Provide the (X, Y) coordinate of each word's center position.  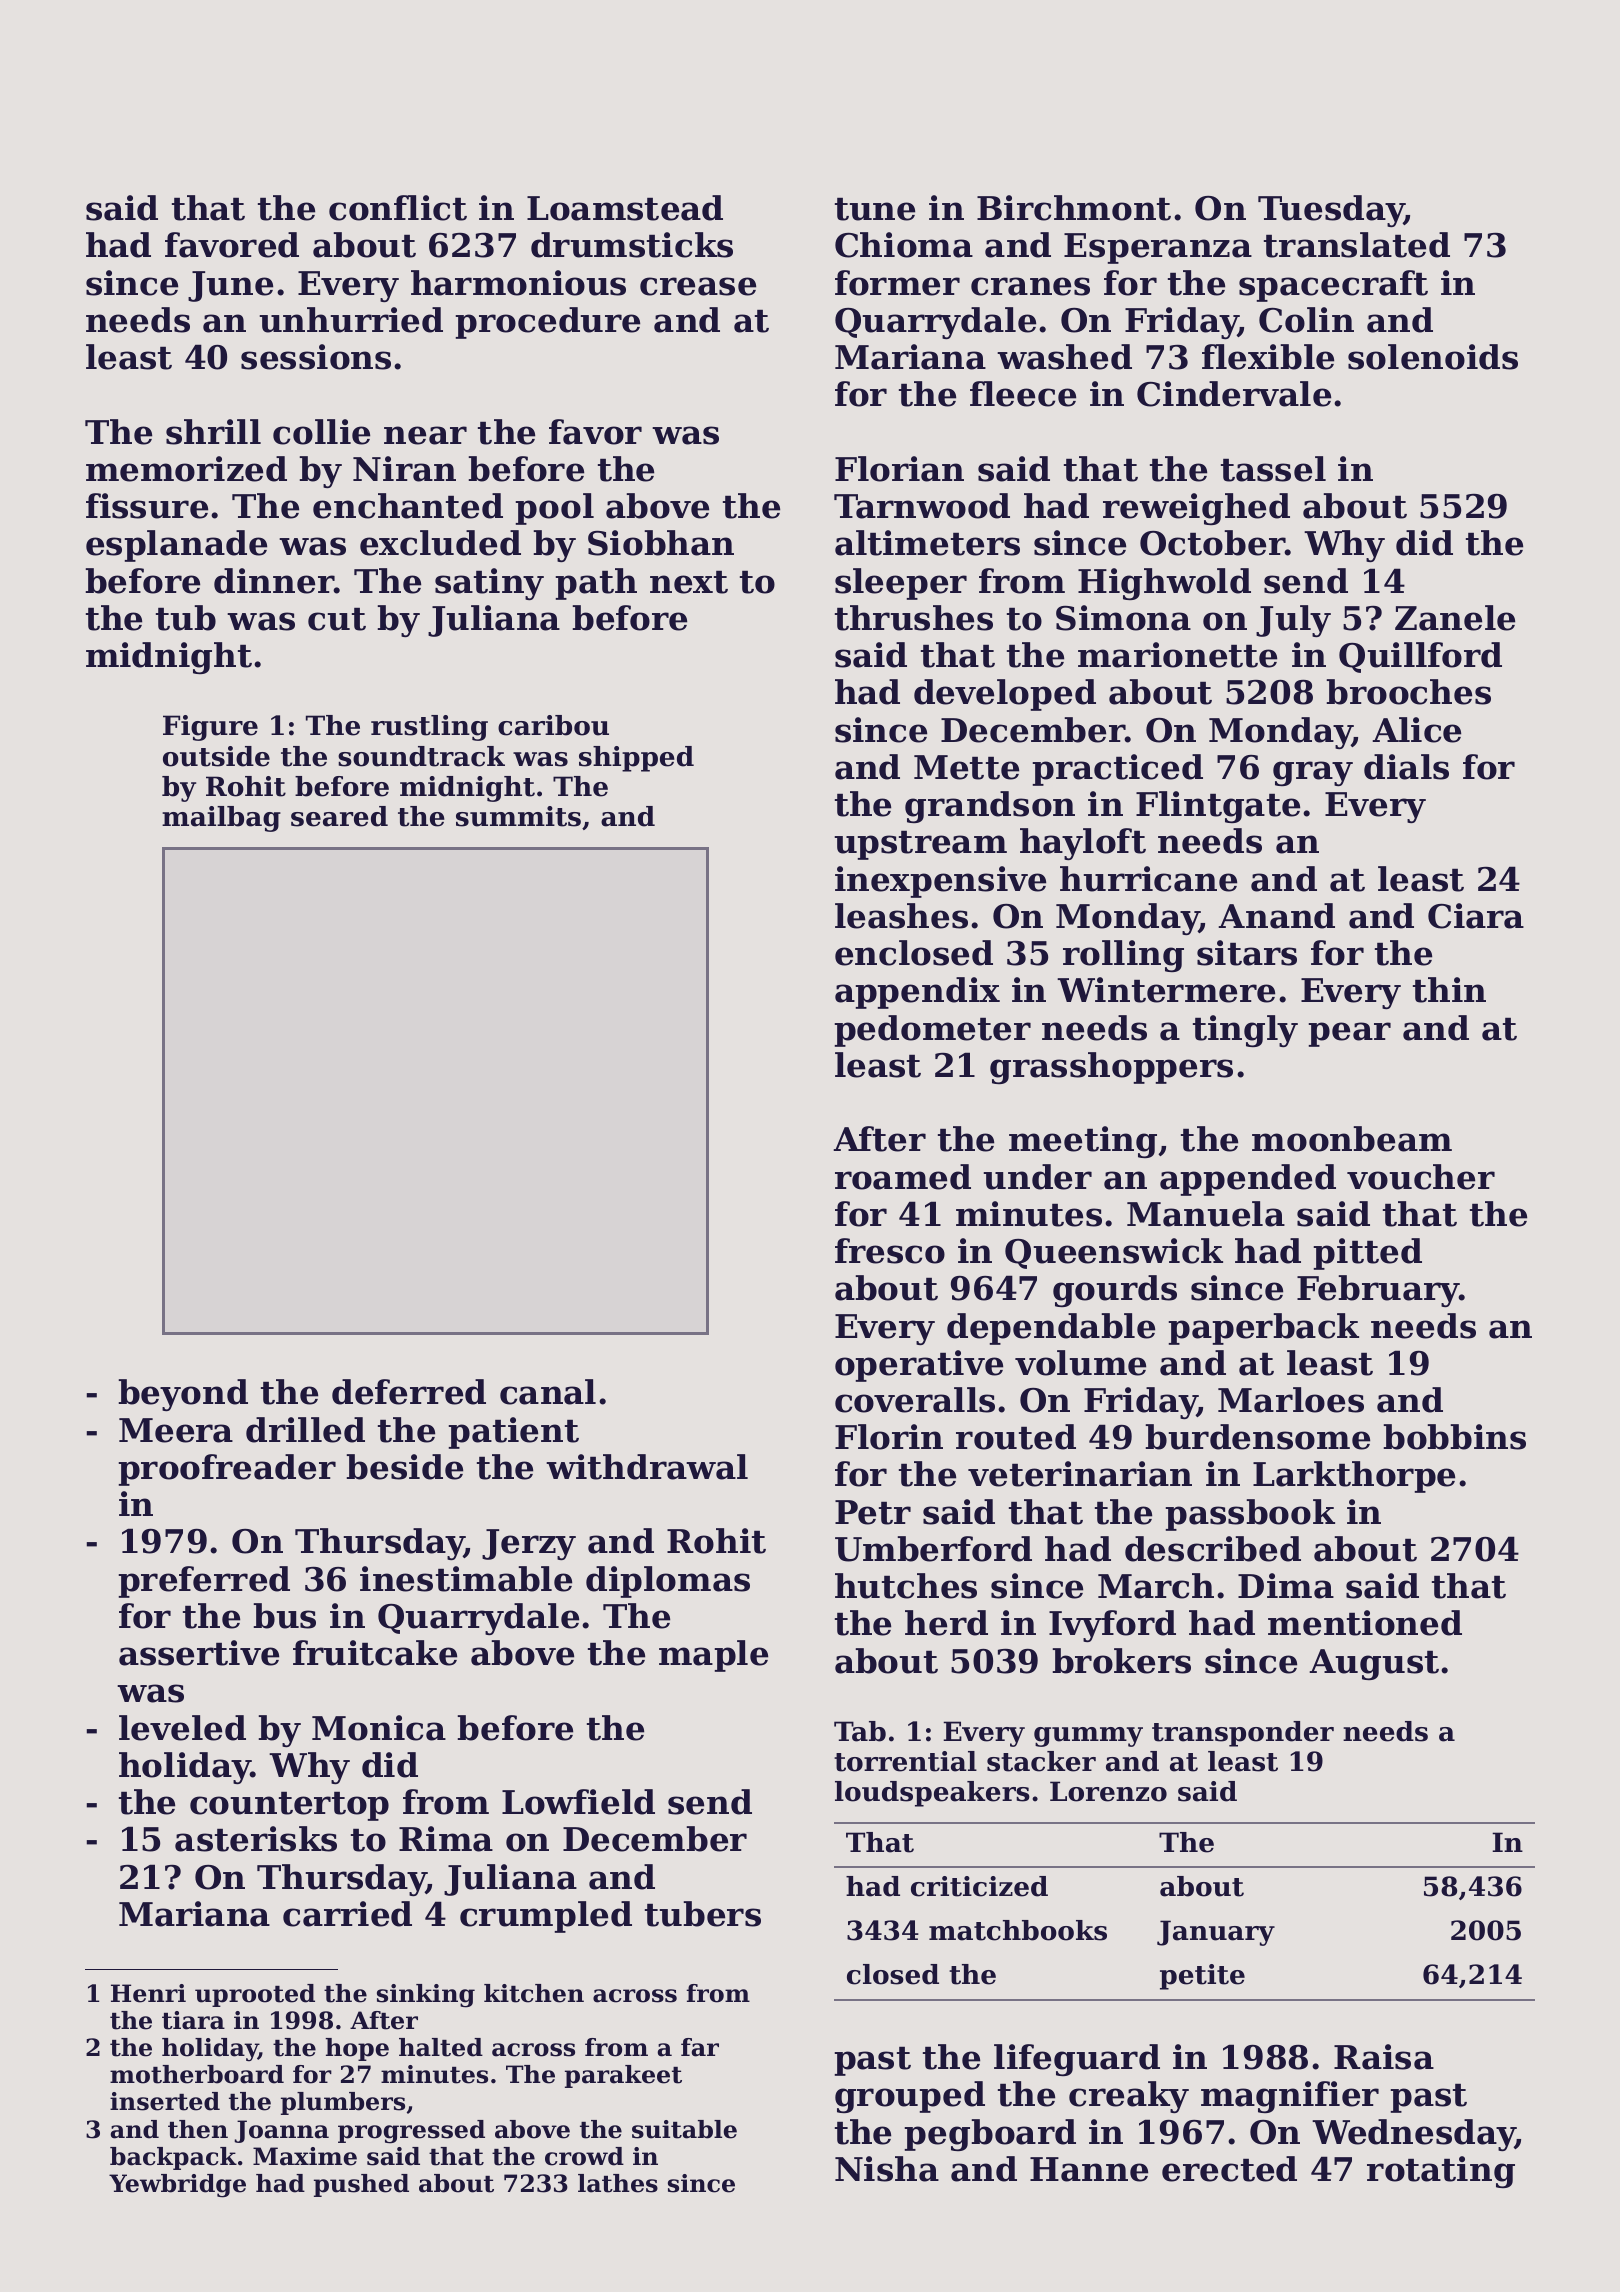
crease (698, 286)
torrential (905, 1761)
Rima (446, 1839)
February (1378, 1291)
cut (337, 619)
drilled (305, 1430)
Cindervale (1234, 394)
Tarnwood (922, 506)
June (230, 286)
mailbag (221, 819)
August (1374, 1664)
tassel (1273, 469)
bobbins (1454, 1437)
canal (548, 1392)
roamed (903, 1177)
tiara (193, 2020)
